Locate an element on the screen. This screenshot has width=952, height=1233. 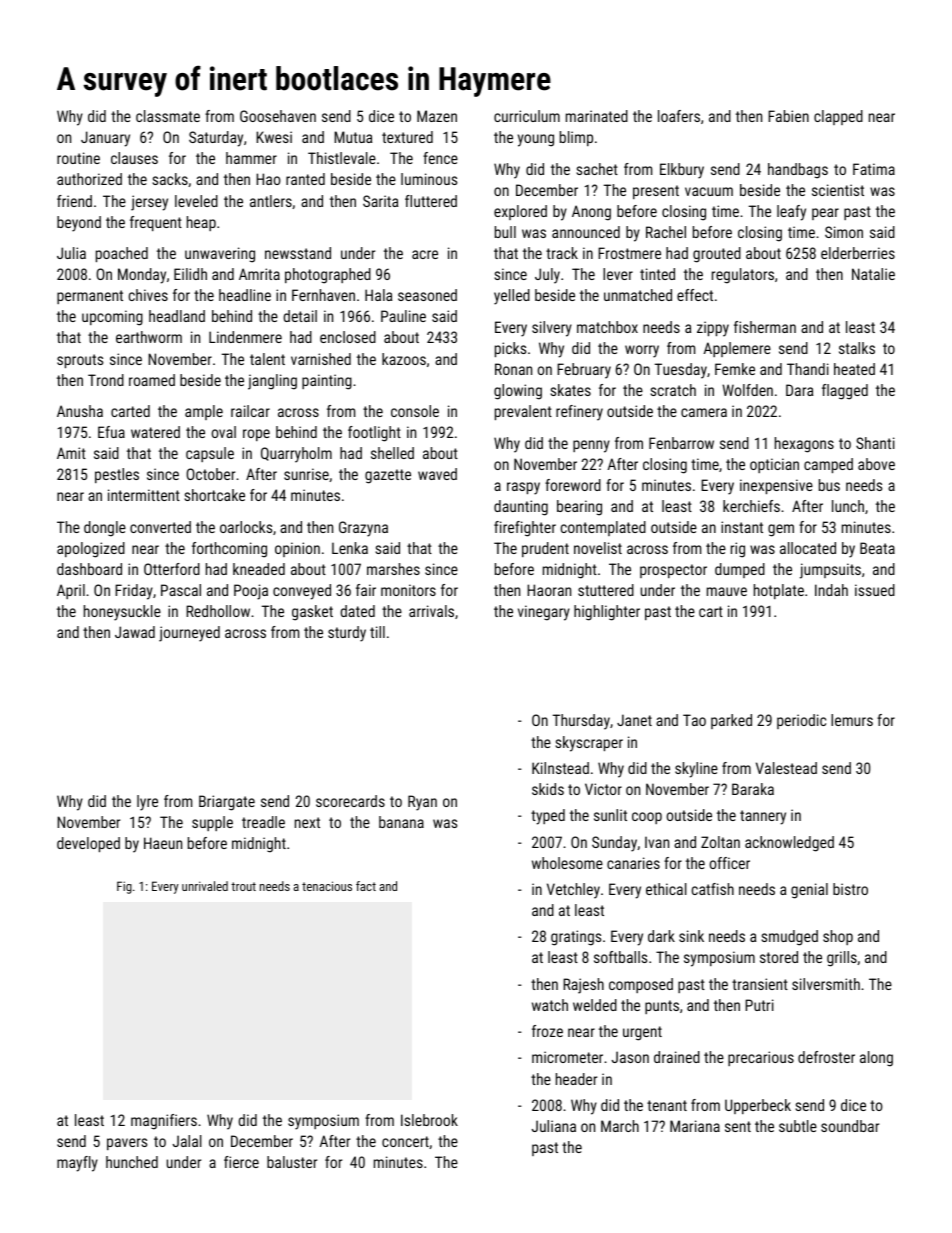
Haoran is located at coordinates (549, 590).
